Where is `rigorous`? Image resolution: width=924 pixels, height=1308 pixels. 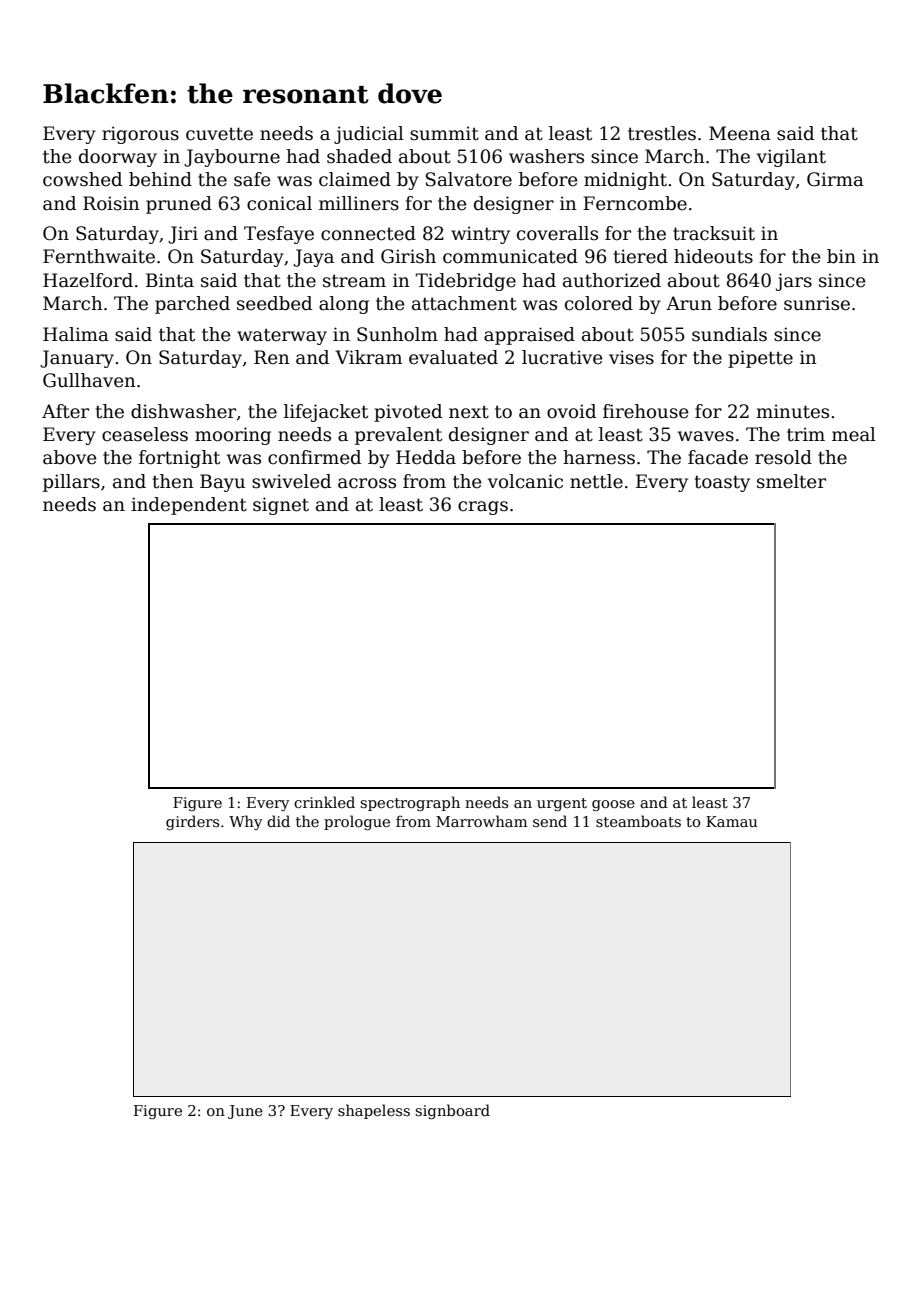 rigorous is located at coordinates (140, 135).
